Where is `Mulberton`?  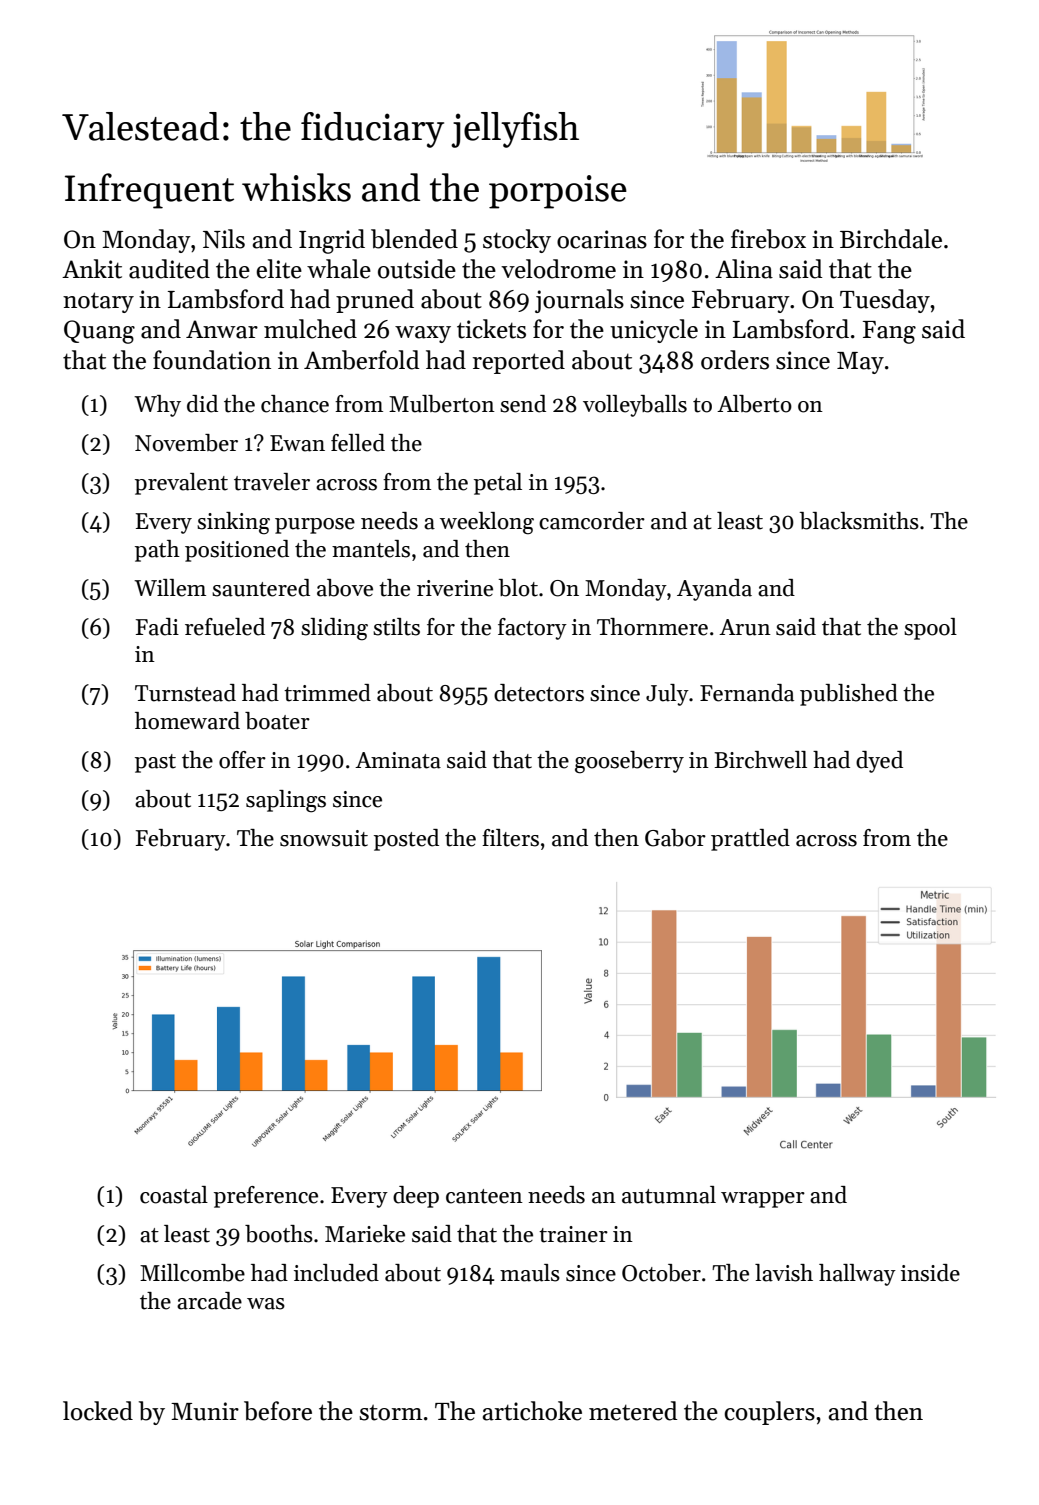
Mulberton is located at coordinates (442, 404).
